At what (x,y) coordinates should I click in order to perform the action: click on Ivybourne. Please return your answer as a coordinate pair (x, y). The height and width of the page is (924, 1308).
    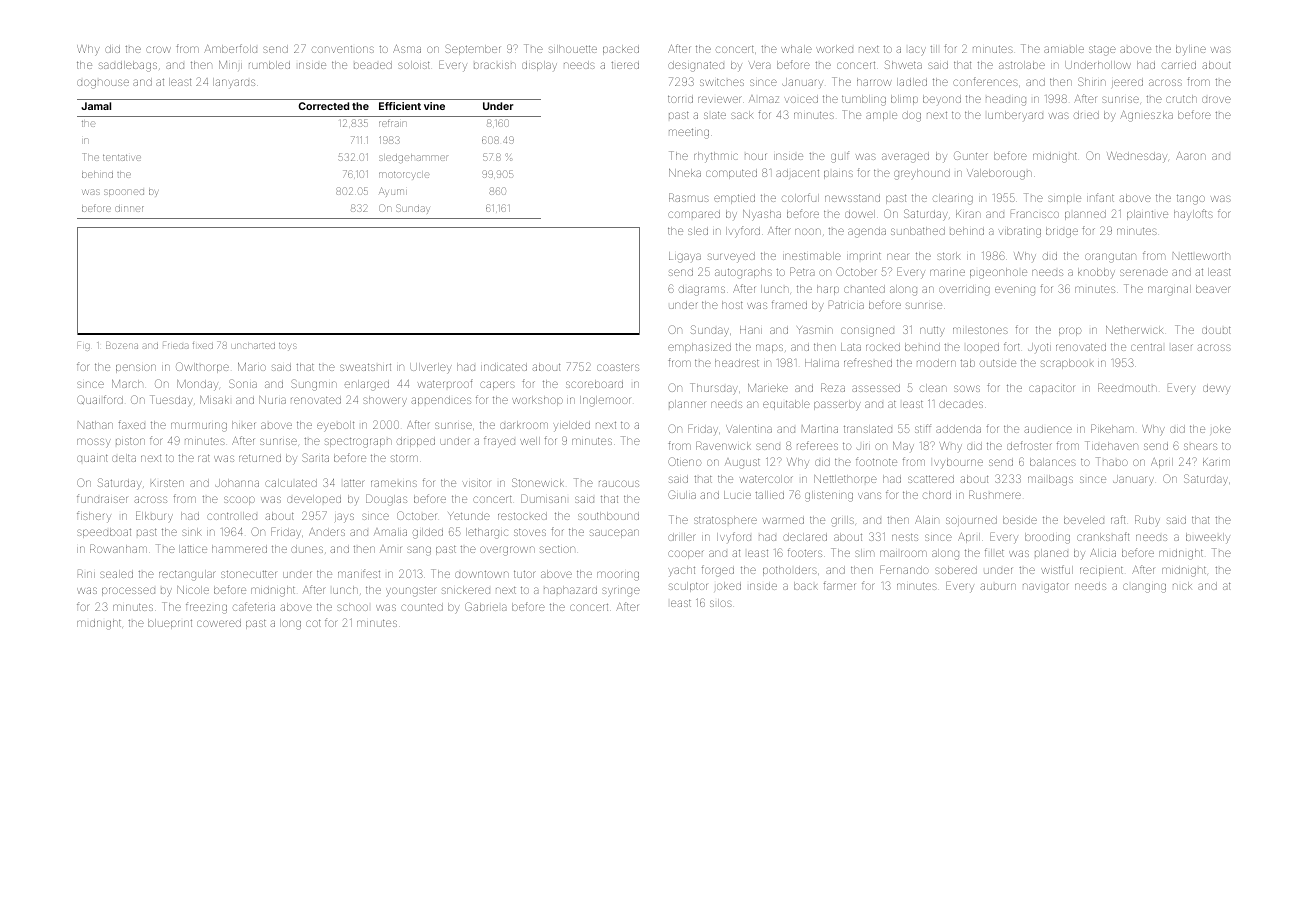
    Looking at the image, I should click on (958, 463).
